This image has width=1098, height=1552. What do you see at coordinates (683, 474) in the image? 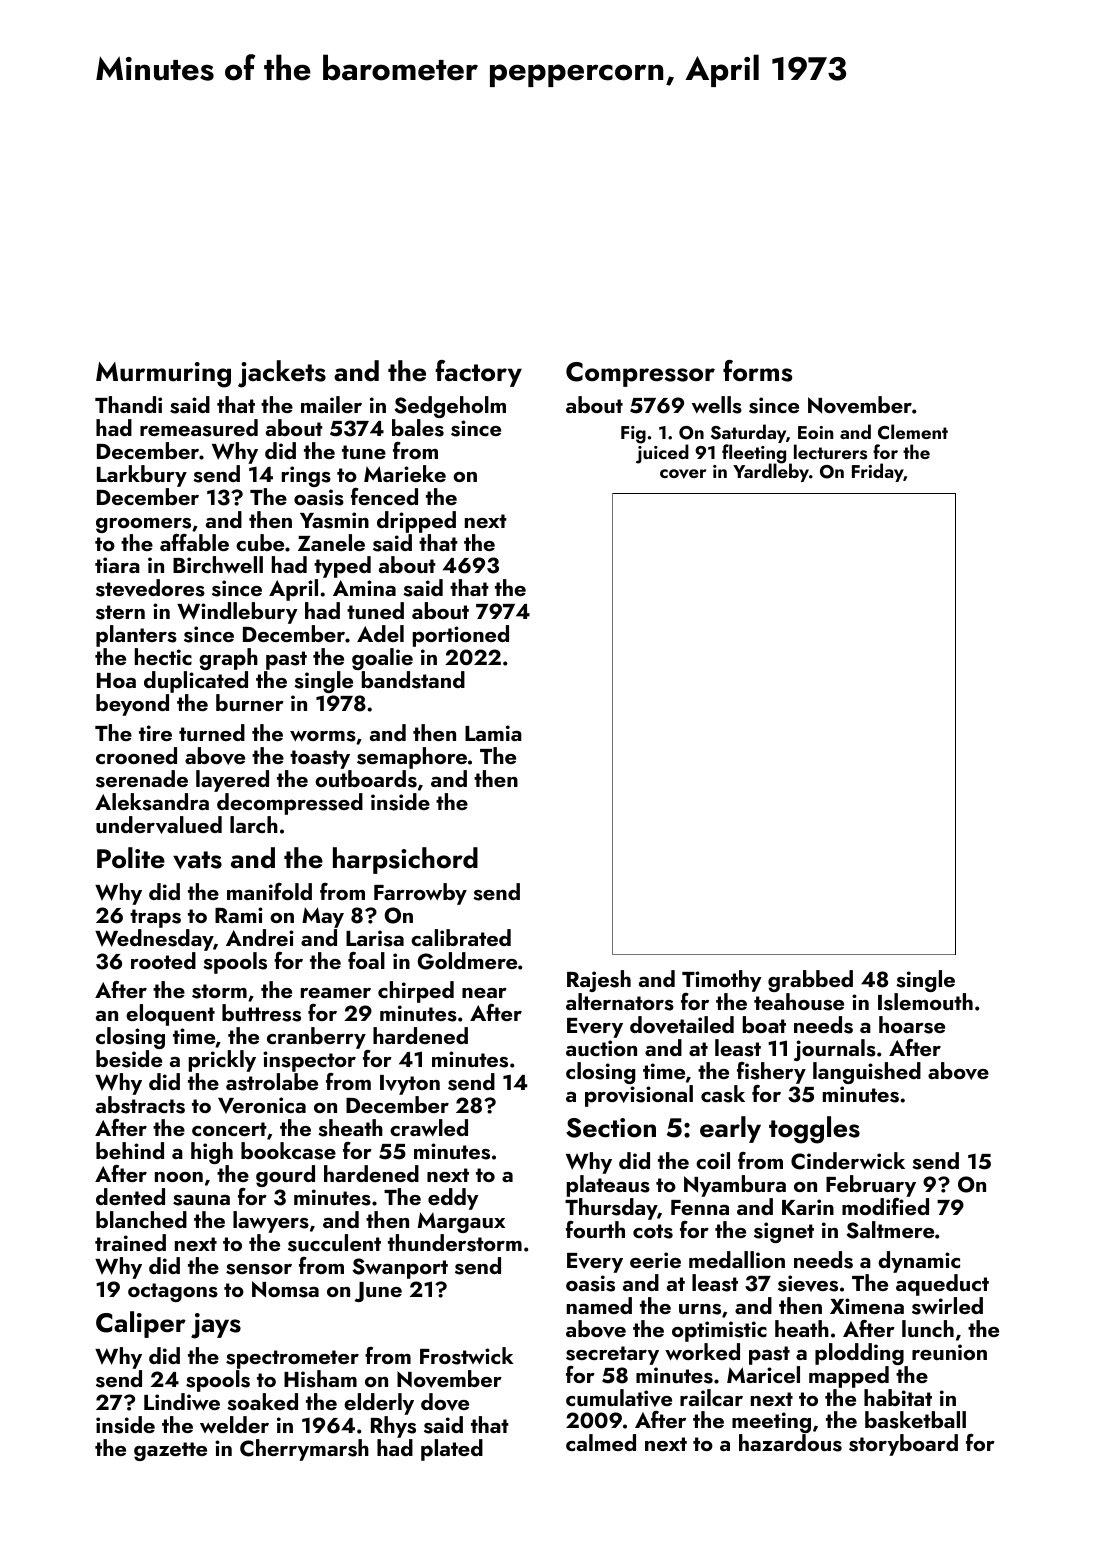
I see `cover` at bounding box center [683, 474].
